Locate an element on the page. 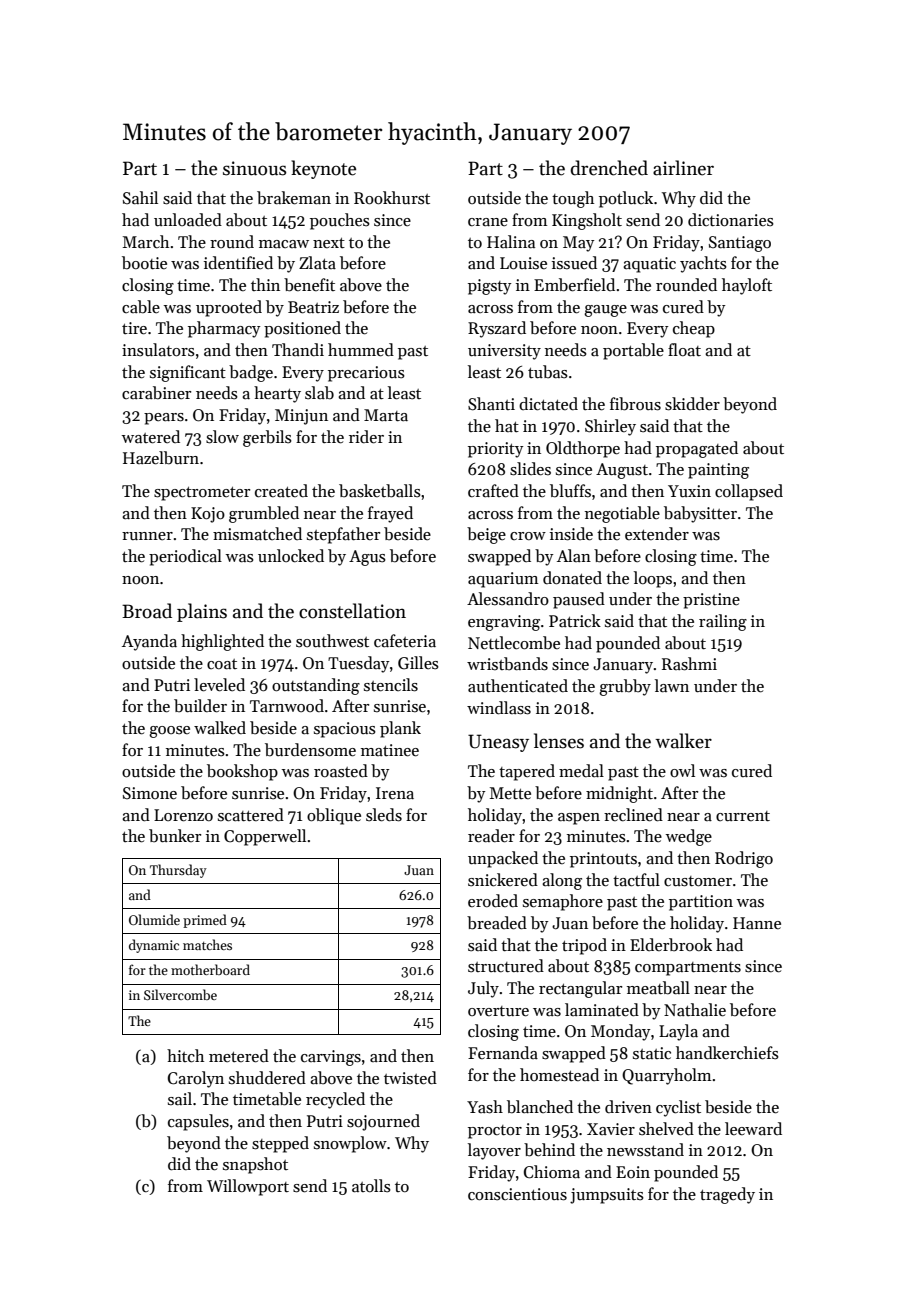 Image resolution: width=908 pixels, height=1316 pixels. hearty is located at coordinates (277, 394).
